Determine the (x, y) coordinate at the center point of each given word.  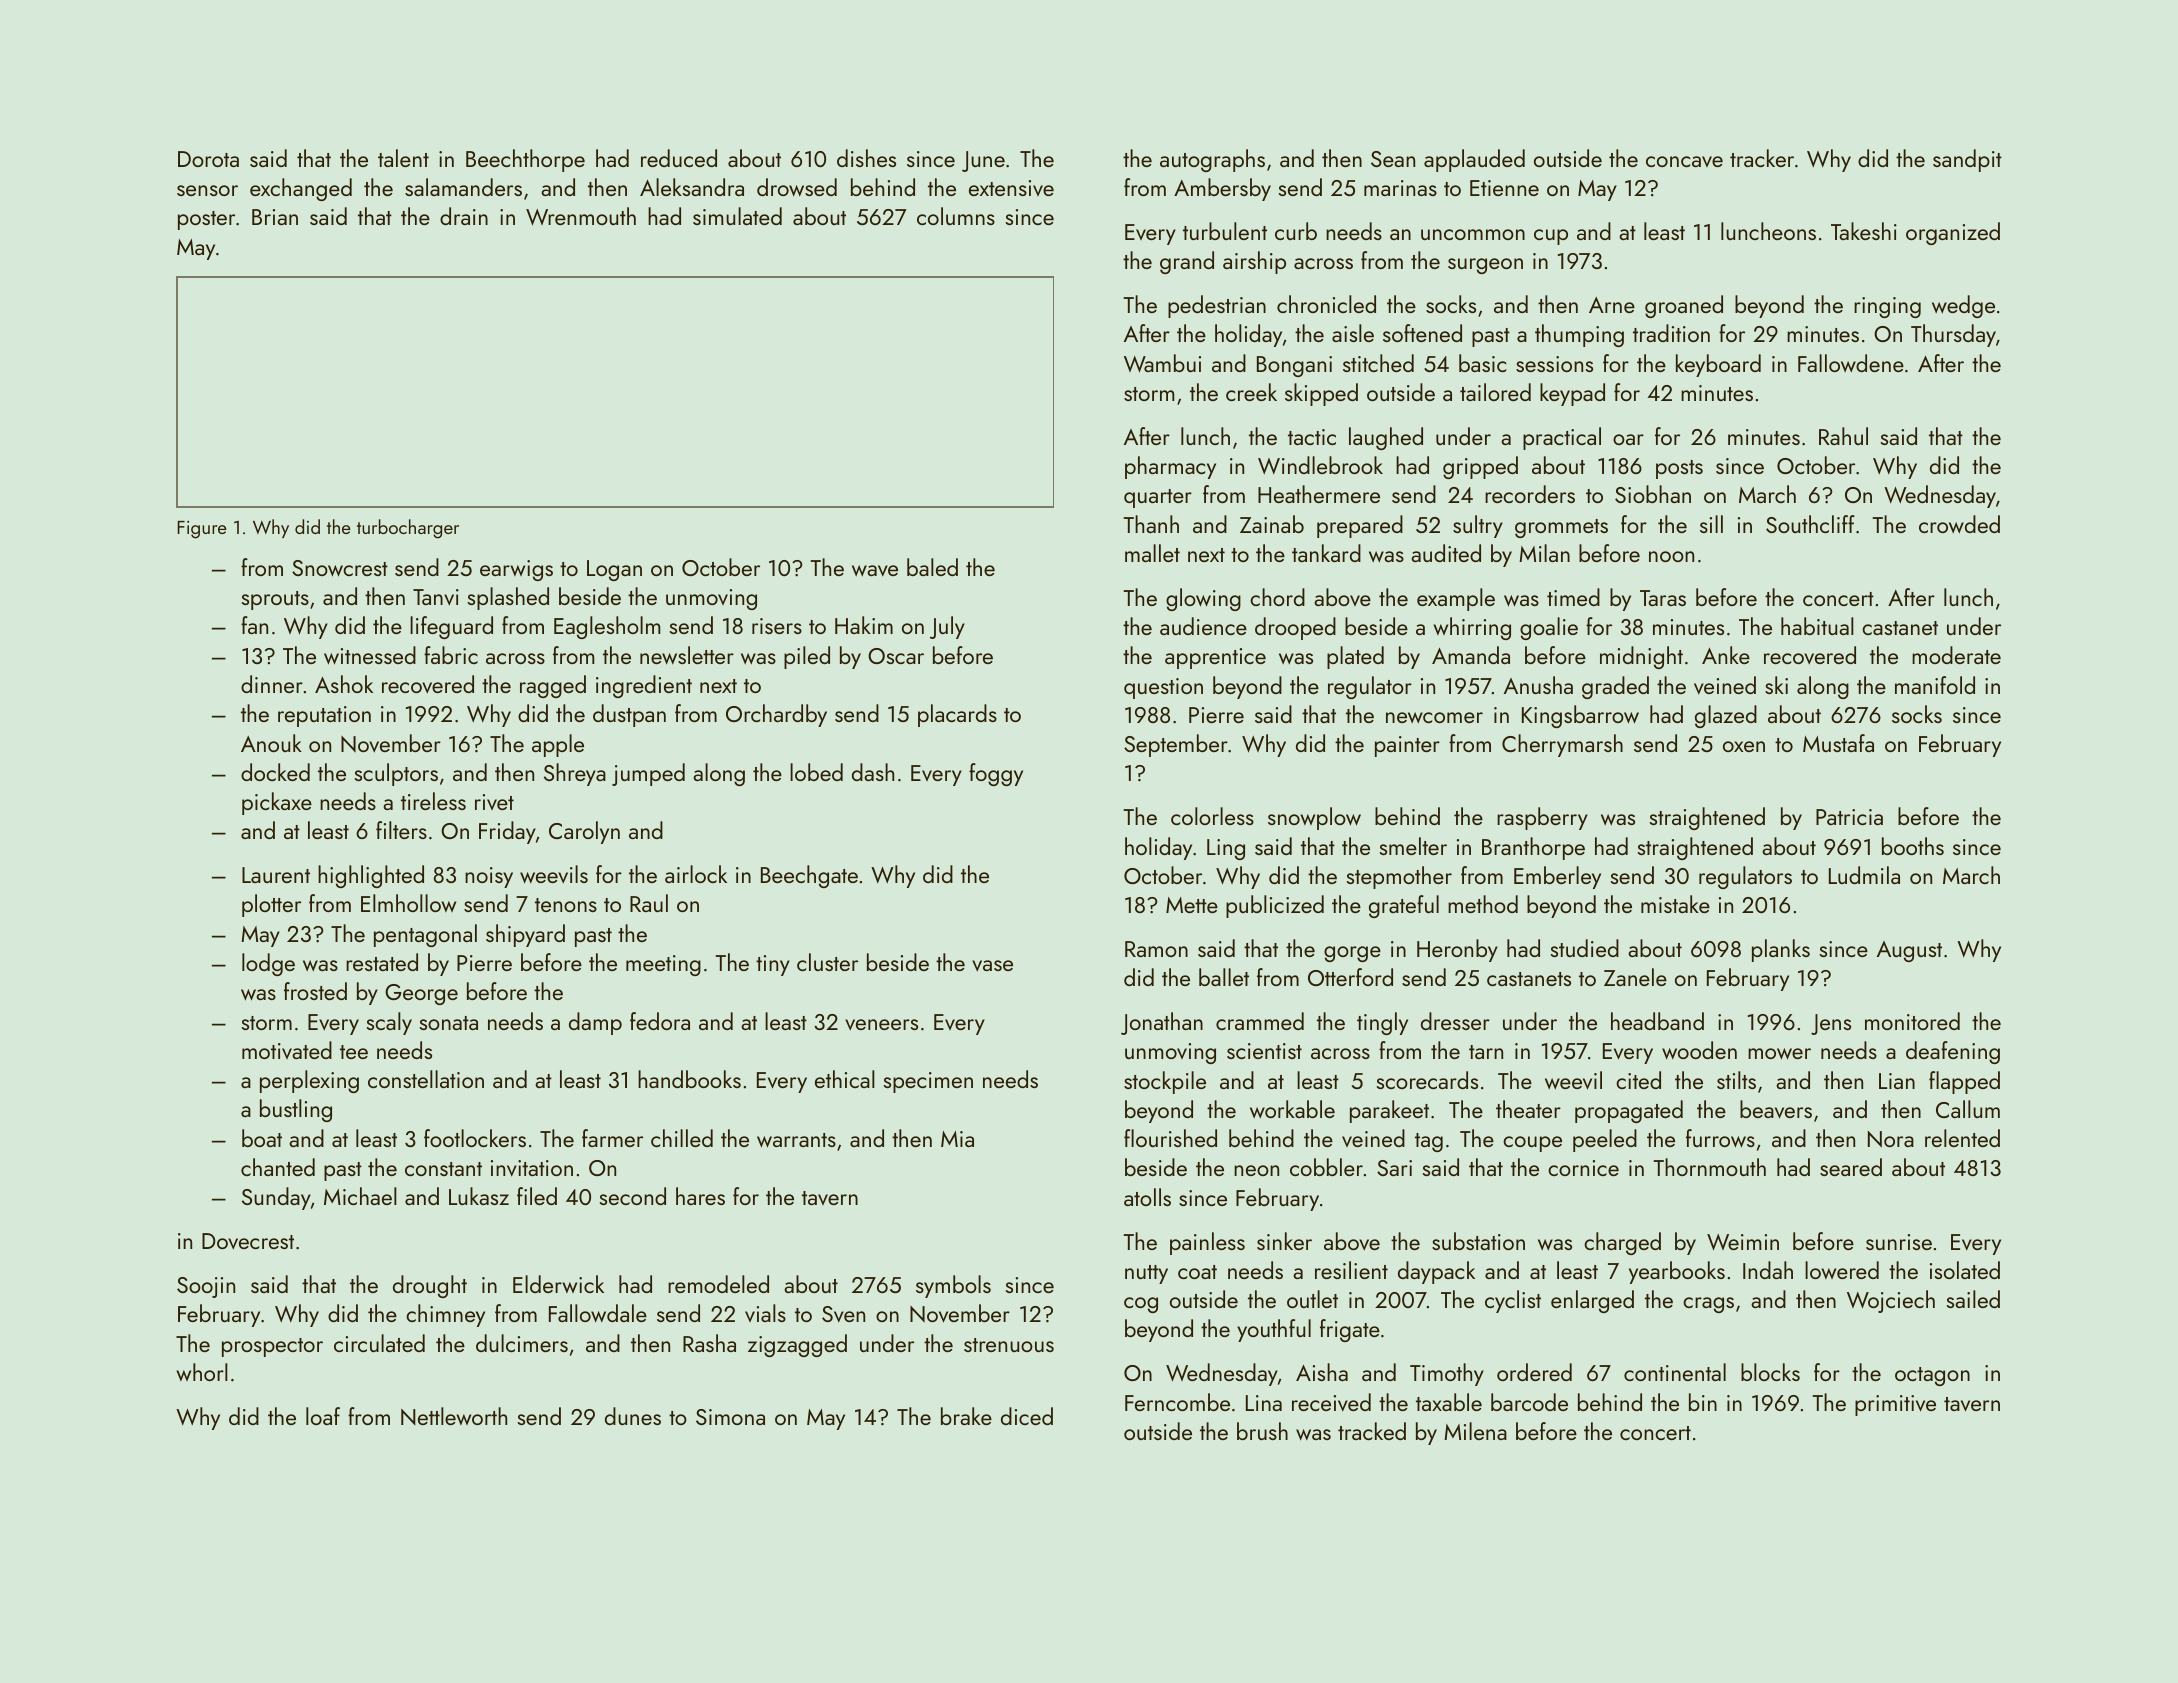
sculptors (396, 774)
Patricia (1849, 817)
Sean (1393, 159)
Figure (202, 530)
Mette (1192, 905)
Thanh (1151, 524)
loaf (323, 1416)
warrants (796, 1140)
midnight (1641, 657)
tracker (1762, 158)
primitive (1895, 1405)
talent (403, 158)
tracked (1372, 1431)
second (633, 1196)
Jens (1831, 1024)
